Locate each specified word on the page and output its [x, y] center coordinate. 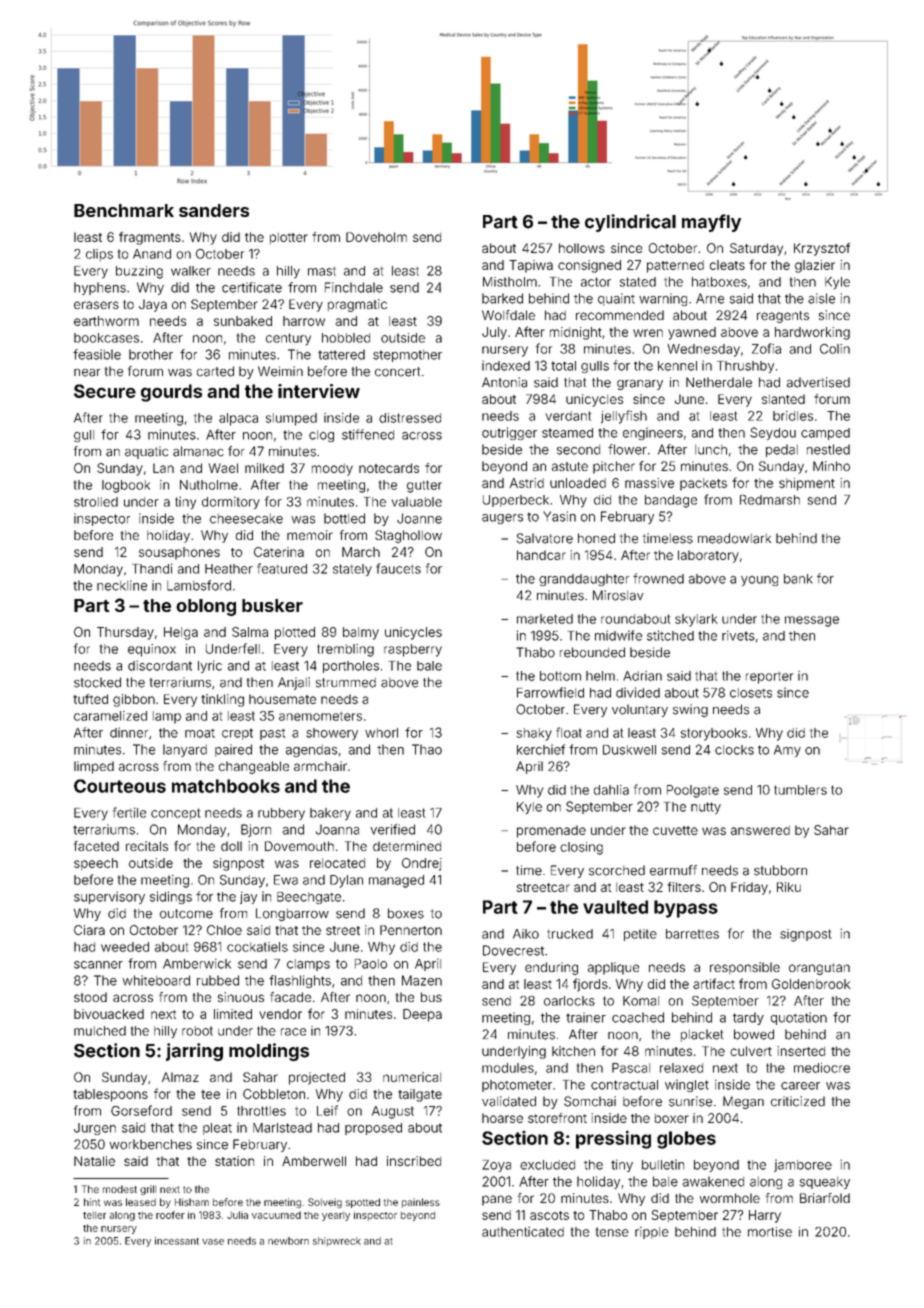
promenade [551, 831]
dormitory [231, 502]
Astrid [526, 483]
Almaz [180, 1077]
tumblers [800, 790]
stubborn [780, 870]
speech [96, 864]
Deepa [422, 1015]
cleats [727, 265]
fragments [150, 238]
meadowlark [734, 538]
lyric [210, 666]
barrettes [692, 934]
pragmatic [357, 305]
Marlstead [282, 1128]
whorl [381, 733]
